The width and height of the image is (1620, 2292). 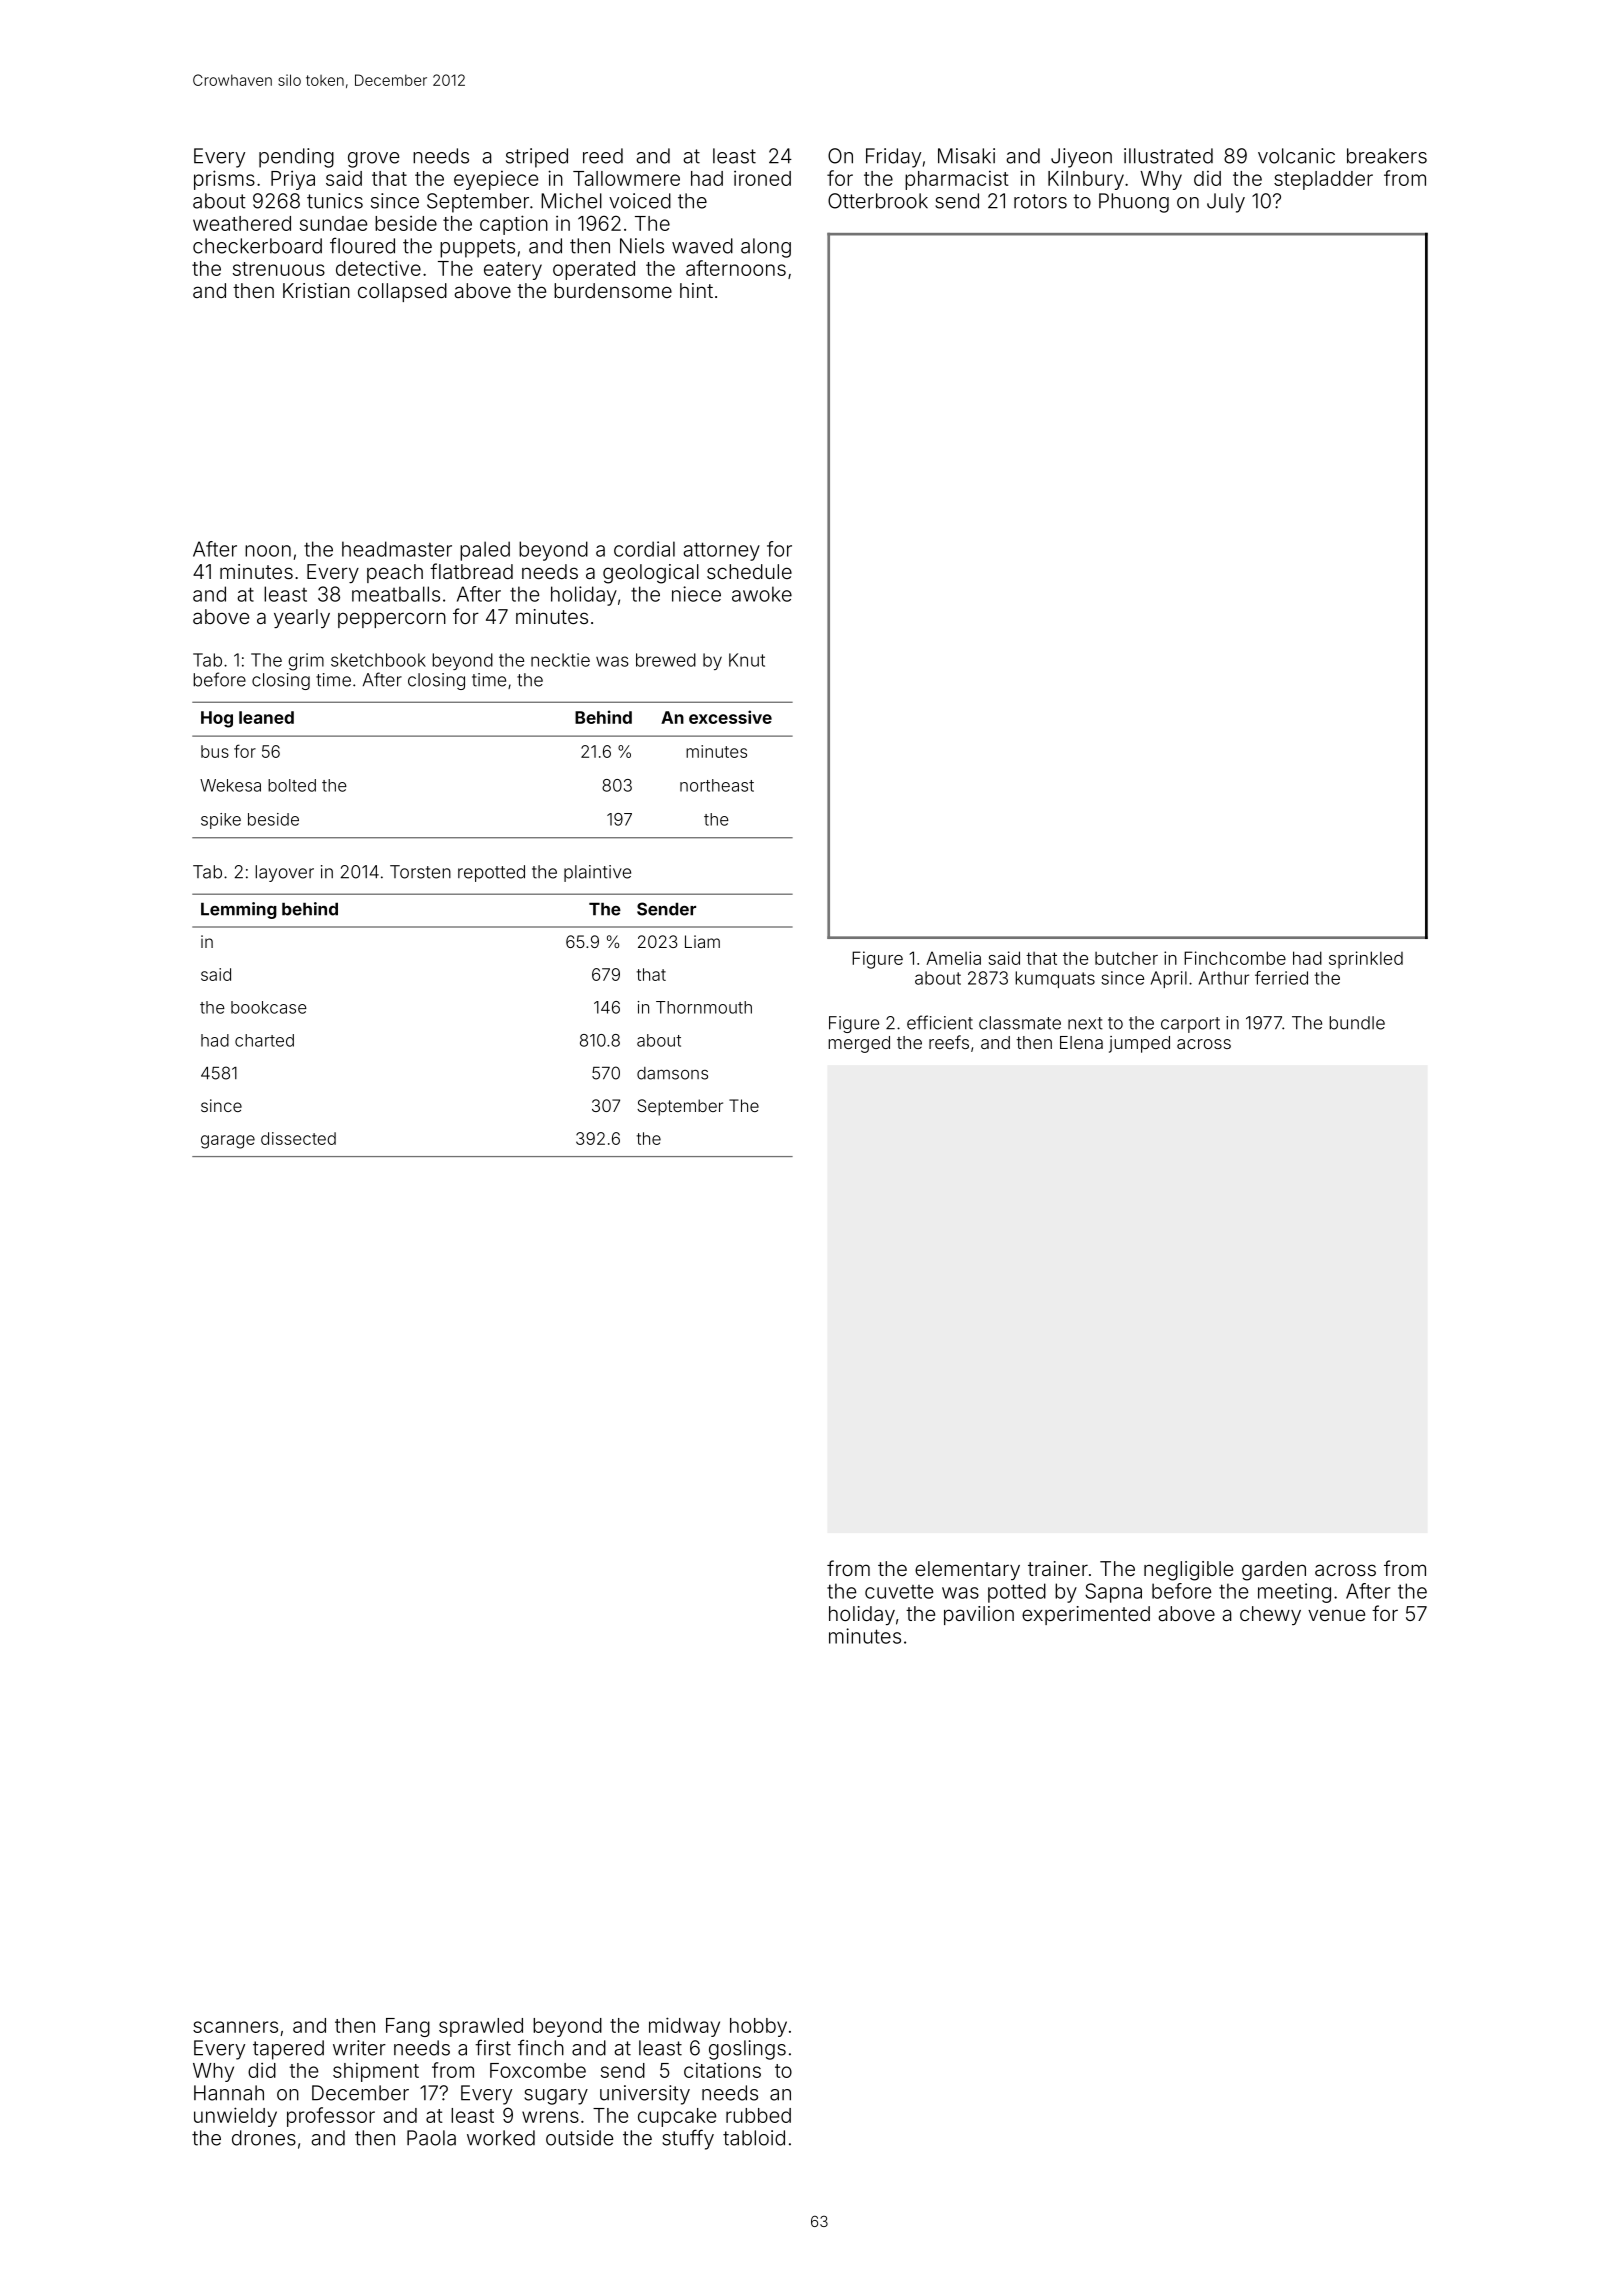 What do you see at coordinates (284, 873) in the image?
I see `layover` at bounding box center [284, 873].
